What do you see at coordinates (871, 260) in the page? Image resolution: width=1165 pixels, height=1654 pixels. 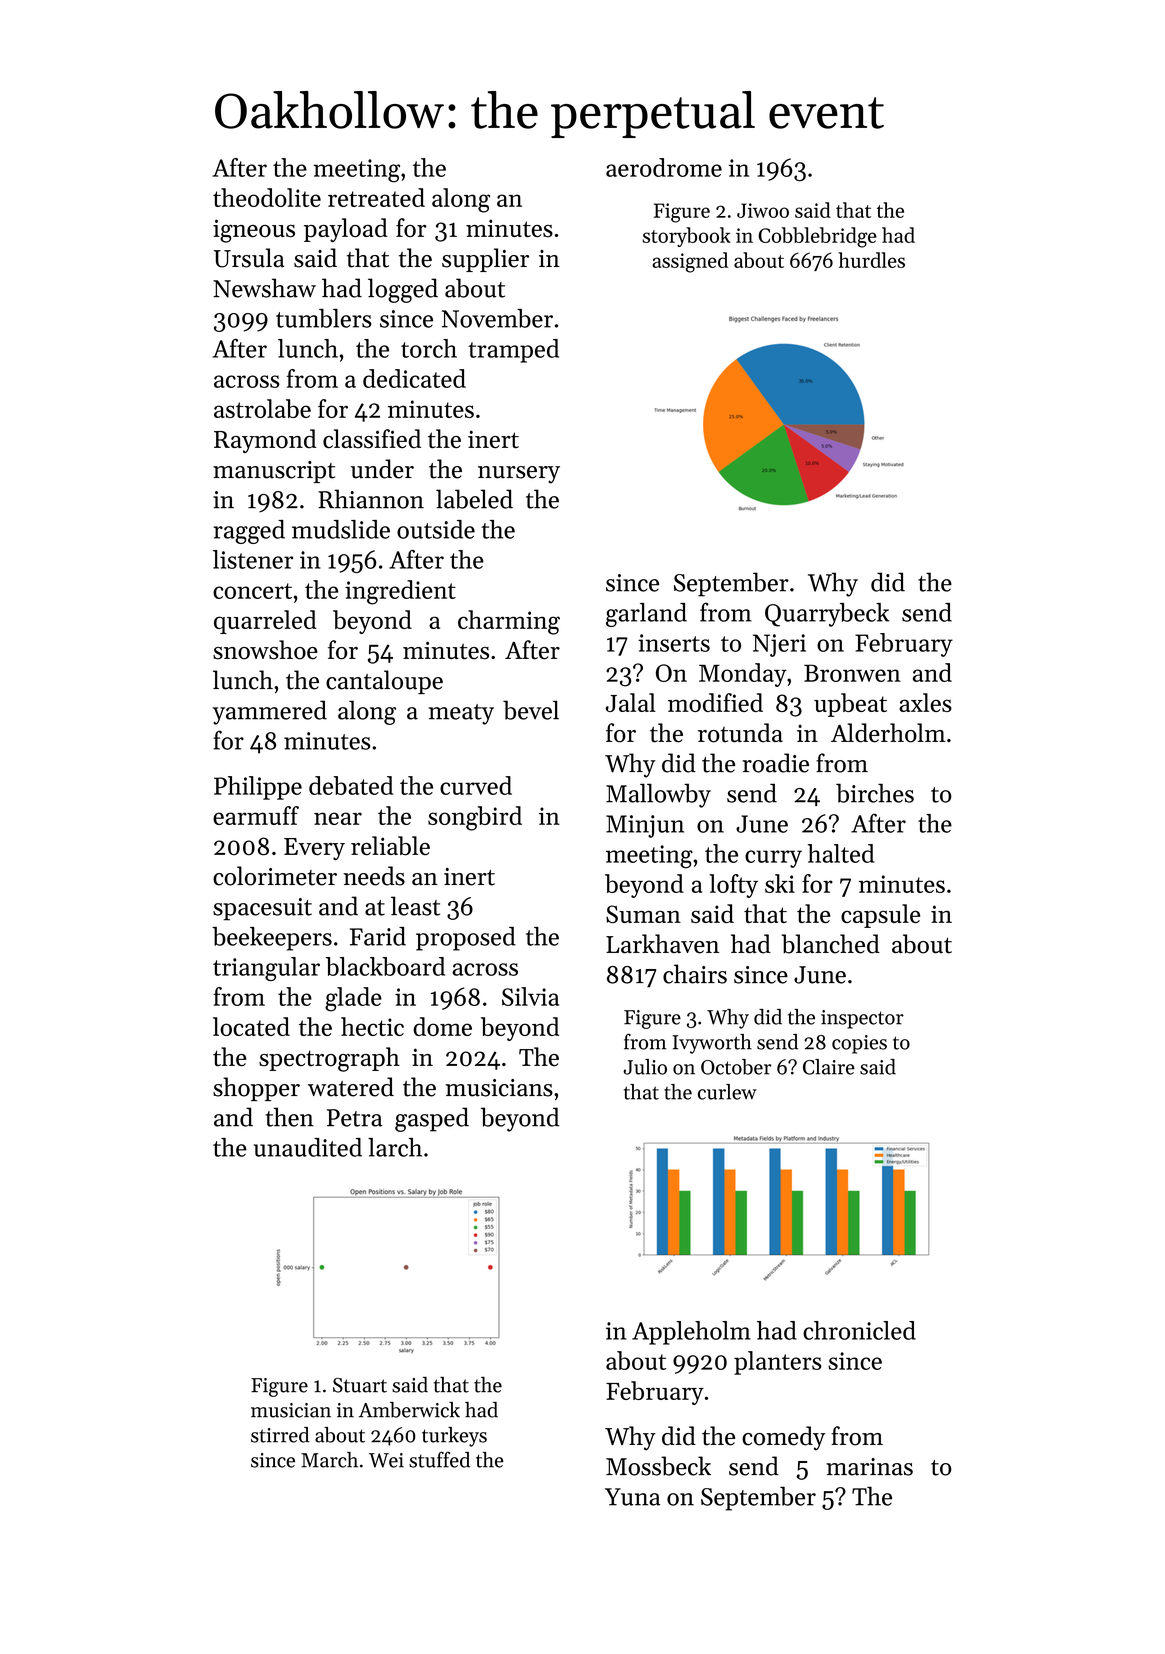 I see `hurdles` at bounding box center [871, 260].
